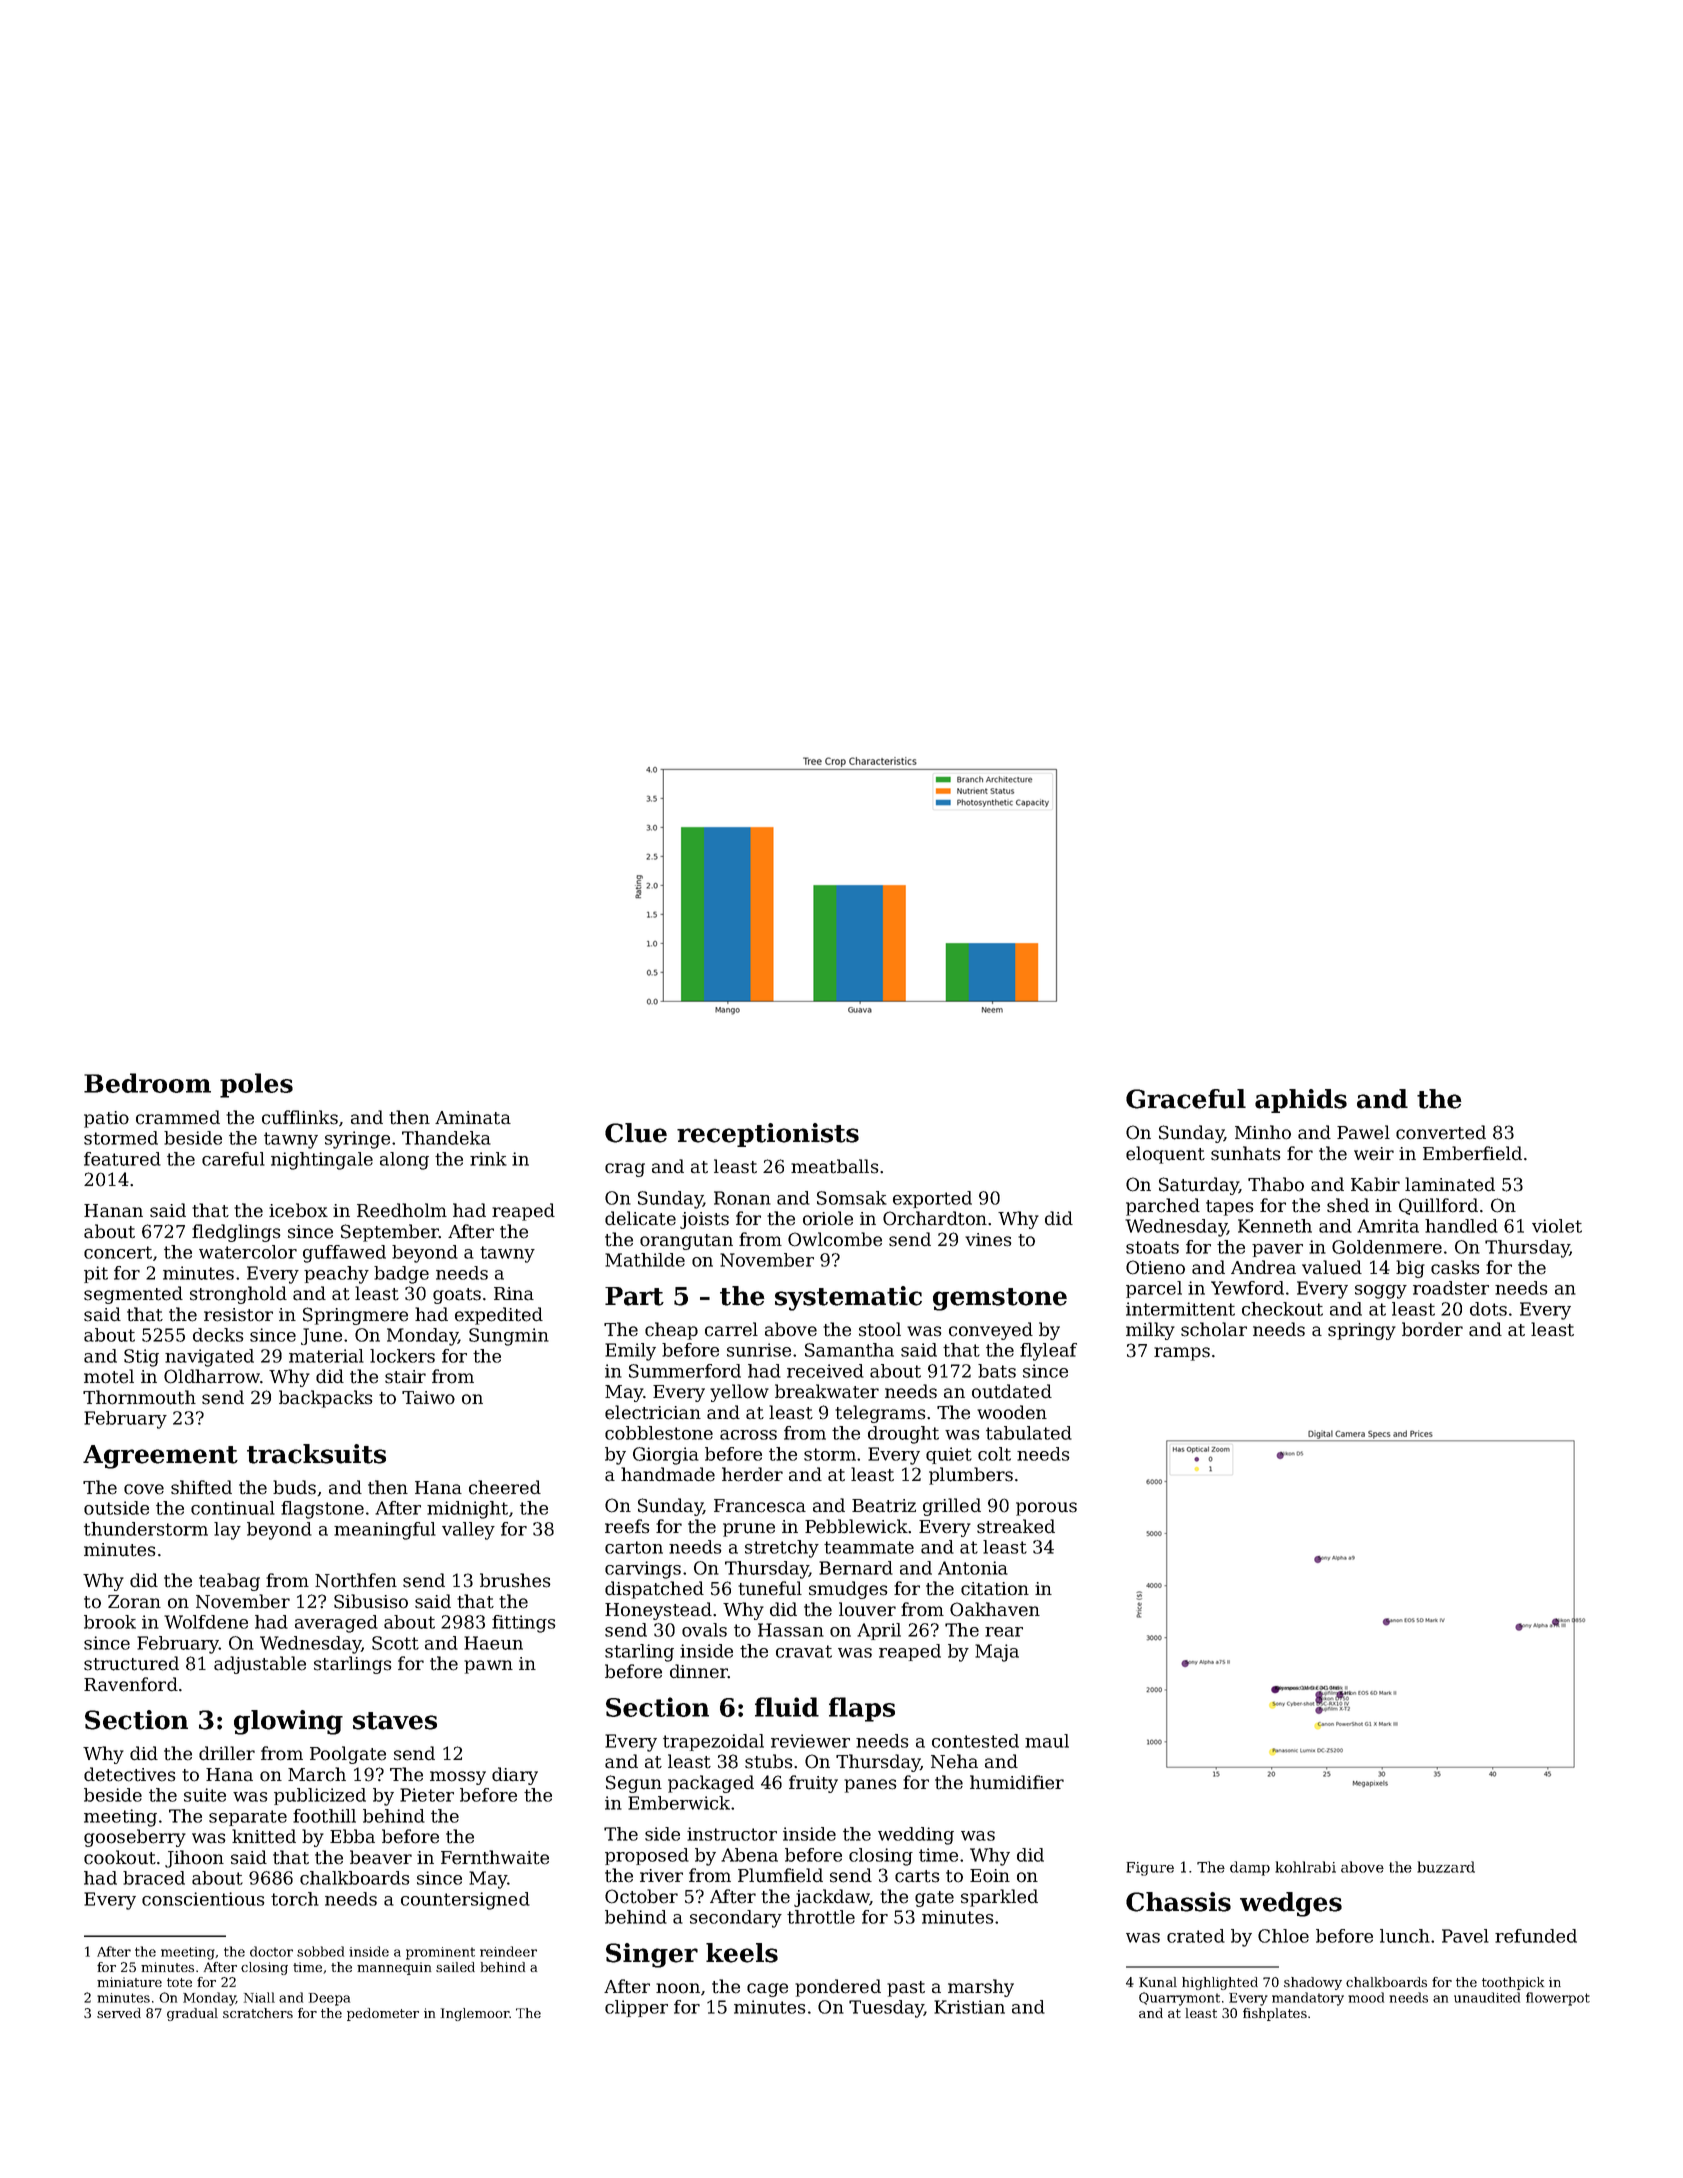  I want to click on cheered, so click(505, 1487).
